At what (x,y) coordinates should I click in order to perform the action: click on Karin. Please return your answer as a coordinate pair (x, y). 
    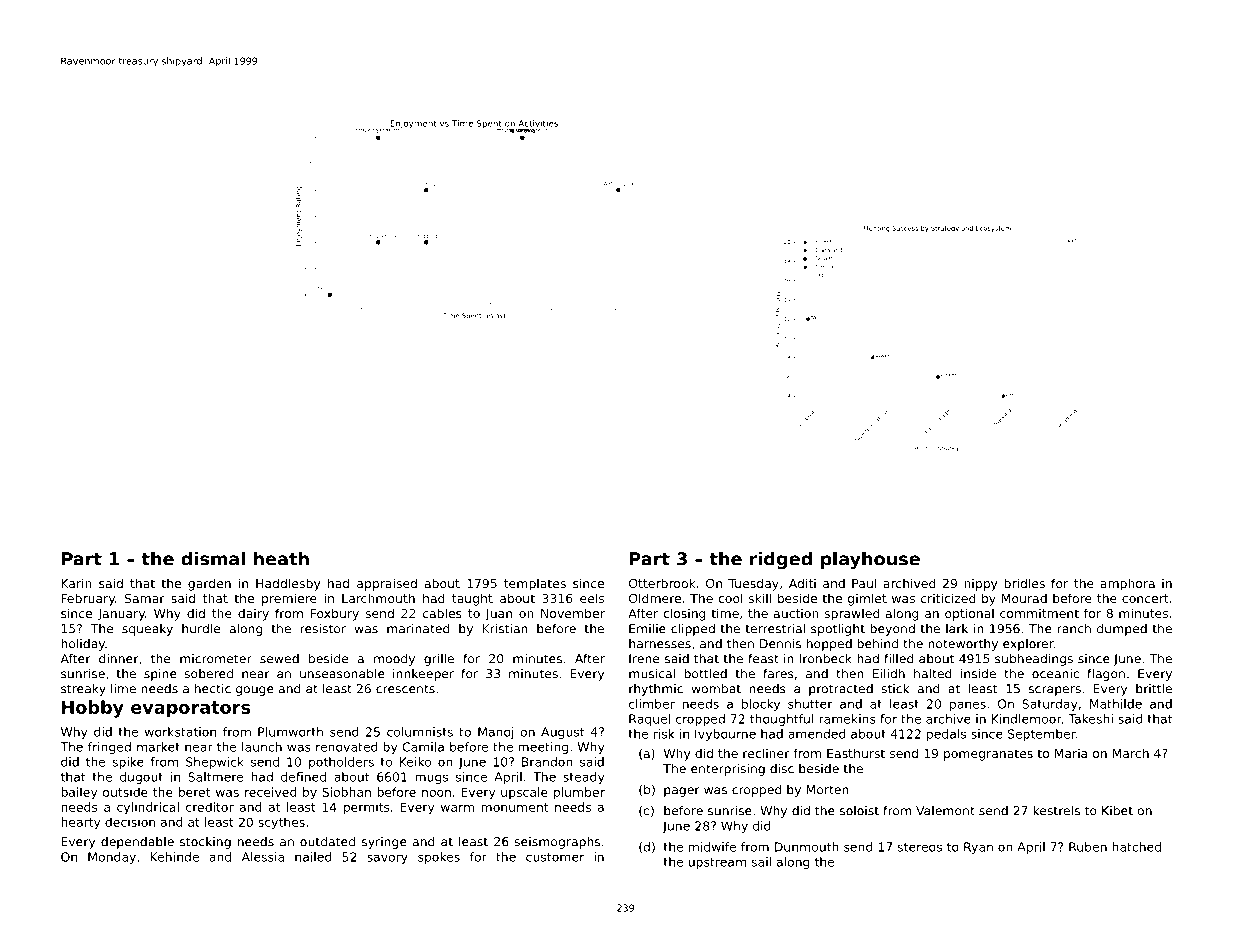
    Looking at the image, I should click on (76, 583).
